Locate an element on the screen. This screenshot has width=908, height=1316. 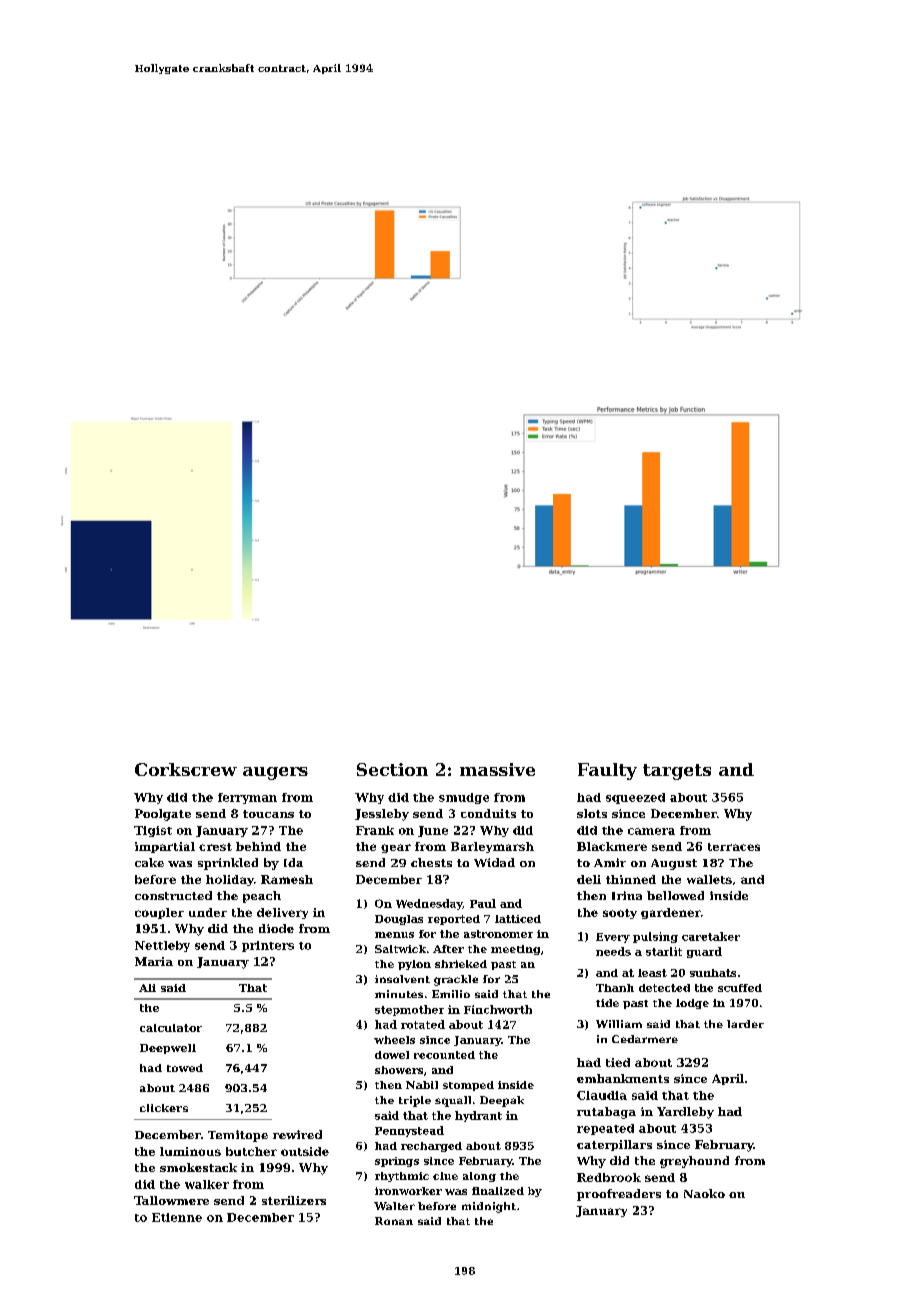
impartial is located at coordinates (165, 847).
